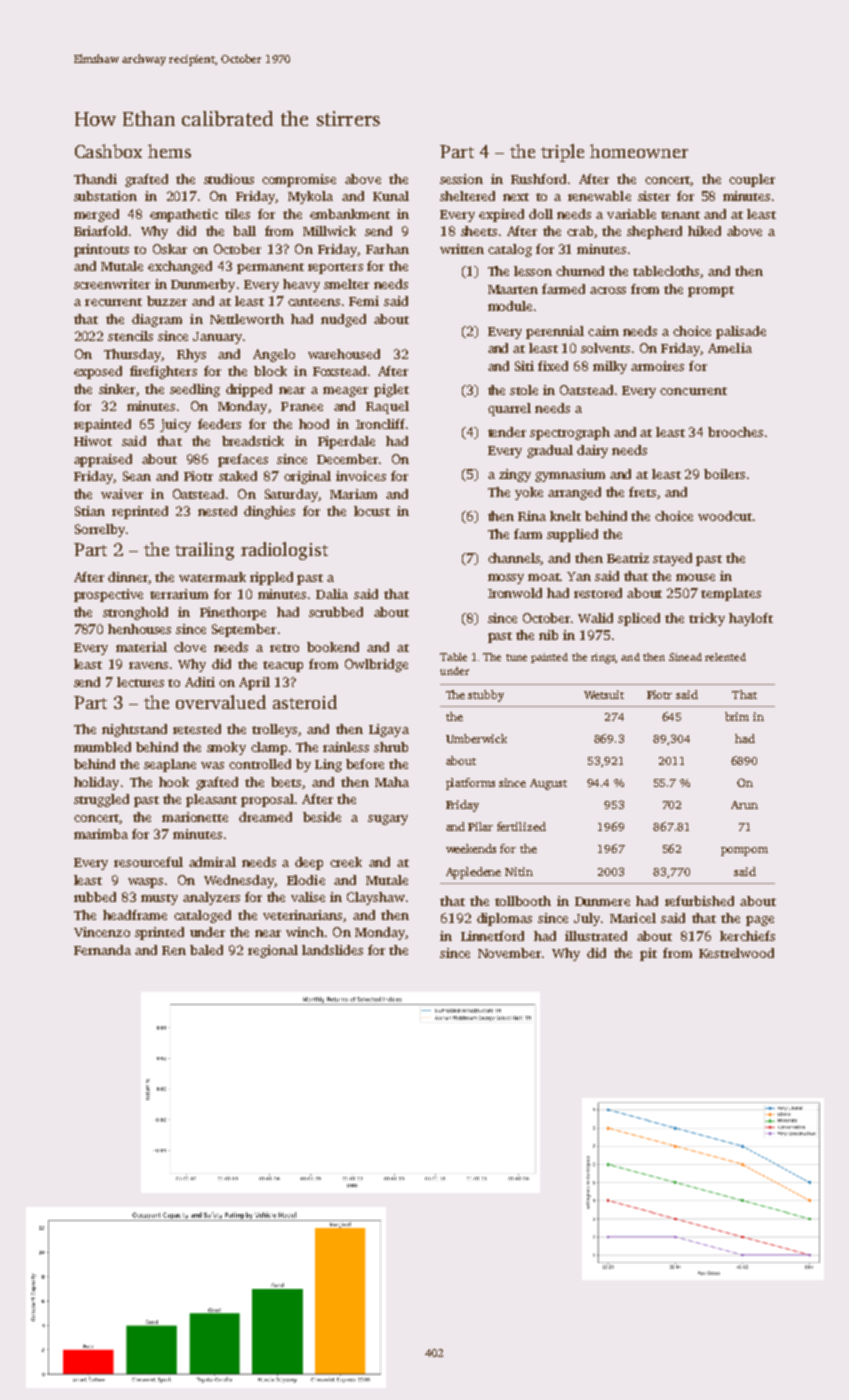 The width and height of the screenshot is (849, 1400). I want to click on mumbled, so click(102, 747).
